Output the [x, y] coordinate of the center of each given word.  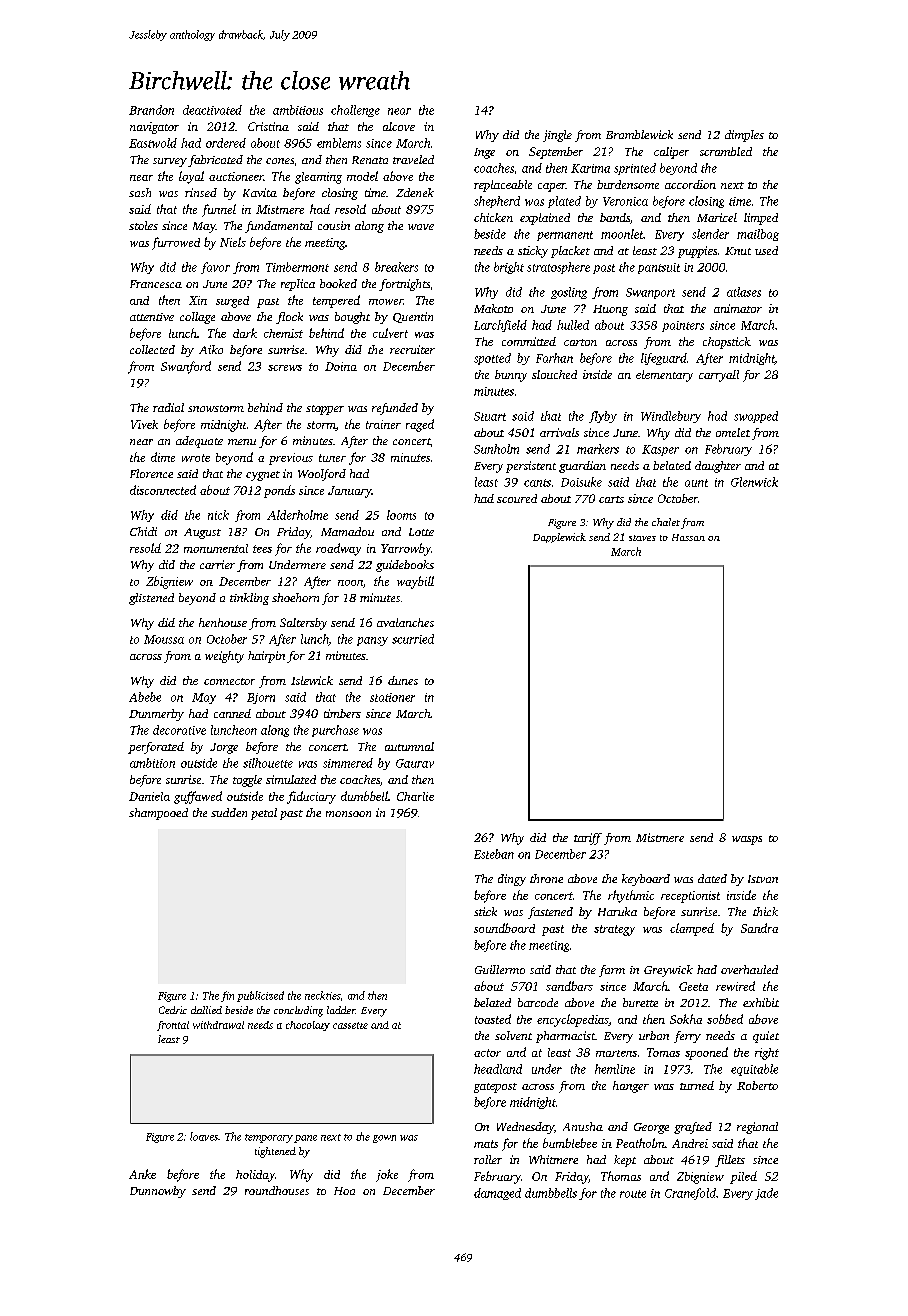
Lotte [421, 532]
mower [386, 302]
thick [765, 911]
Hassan [688, 537]
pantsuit [659, 268]
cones [280, 161]
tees [262, 549]
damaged [497, 1194]
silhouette [268, 763]
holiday [255, 1176]
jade [766, 1194]
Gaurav [415, 763]
